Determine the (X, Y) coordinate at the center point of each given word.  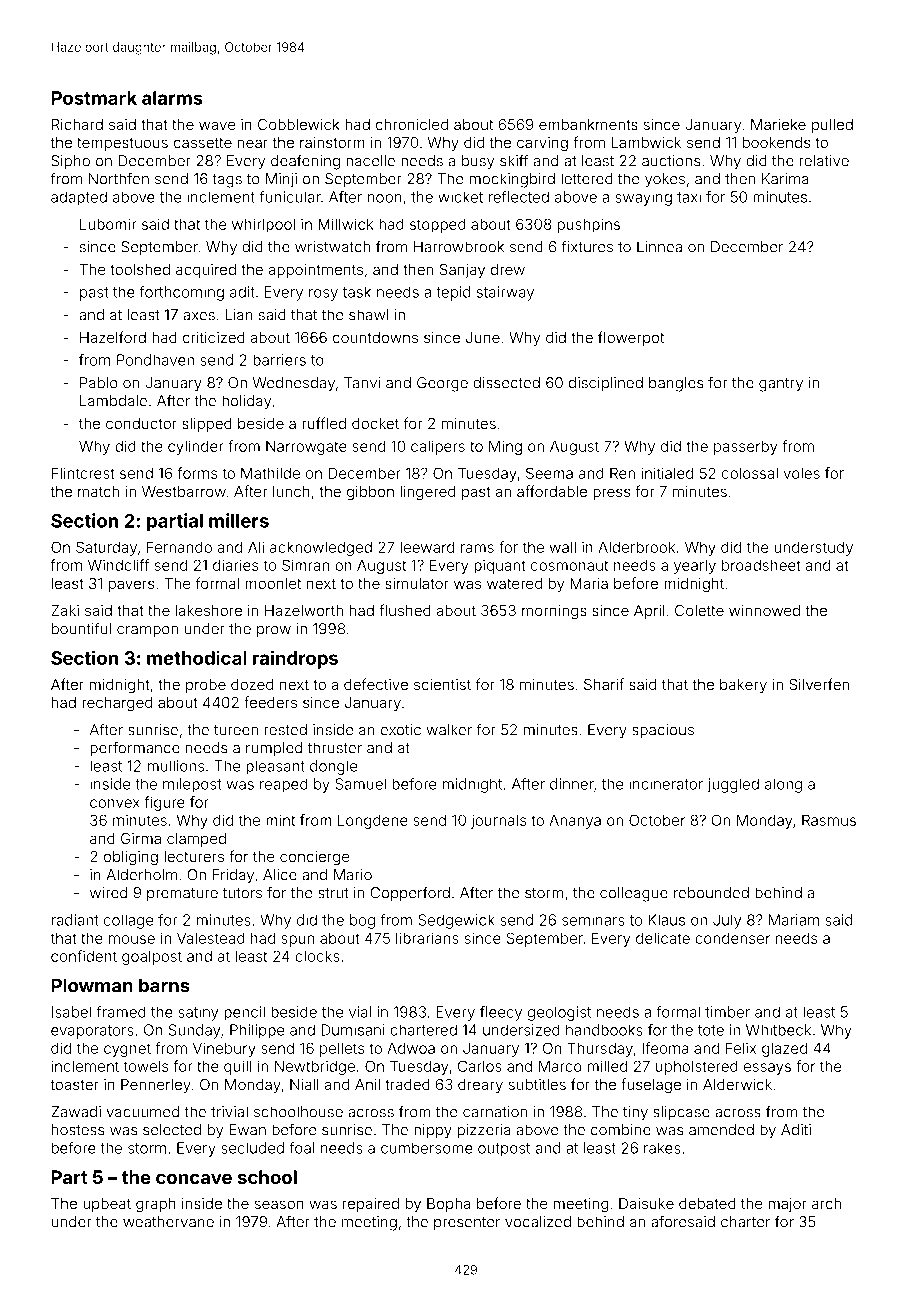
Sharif (604, 684)
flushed (405, 610)
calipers (438, 447)
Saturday (106, 548)
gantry (781, 385)
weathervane (168, 1222)
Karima (785, 179)
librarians (427, 938)
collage (128, 921)
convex (115, 803)
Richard (77, 124)
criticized (214, 337)
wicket (460, 197)
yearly (695, 566)
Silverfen (819, 684)
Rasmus (829, 820)
